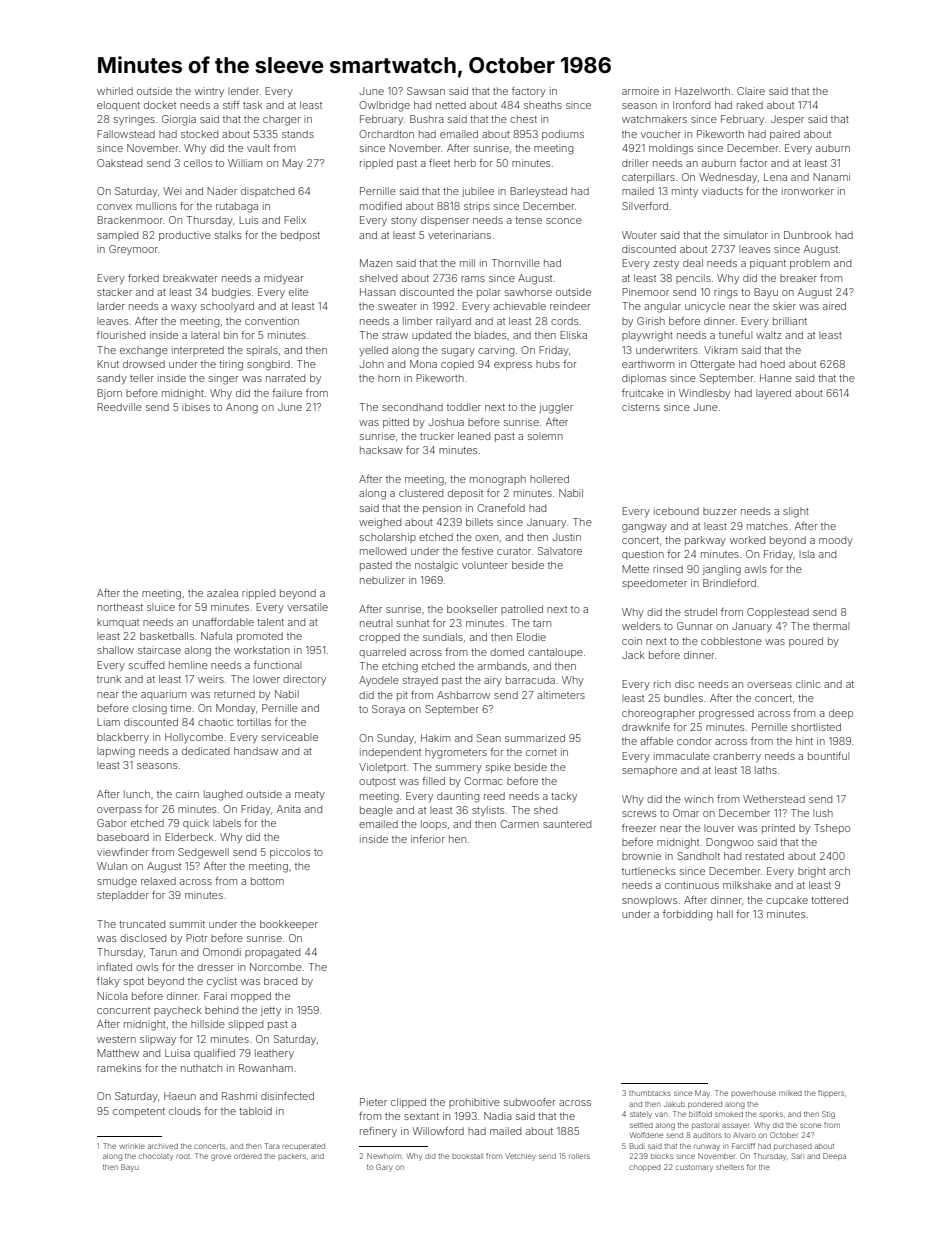 The height and width of the document is (1233, 952). I want to click on disinfected, so click(287, 1096).
